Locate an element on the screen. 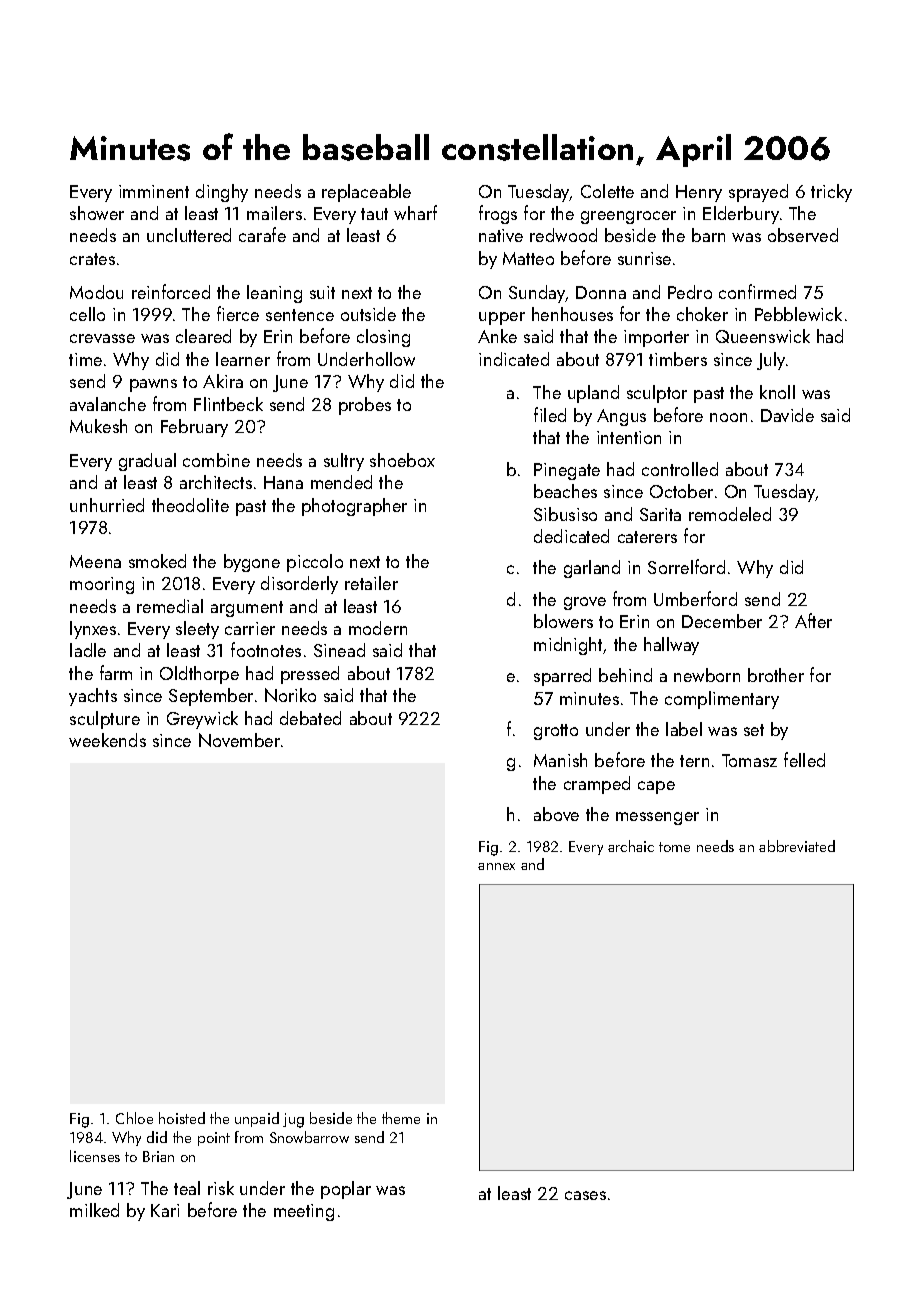 The width and height of the screenshot is (924, 1314). closing is located at coordinates (383, 338).
